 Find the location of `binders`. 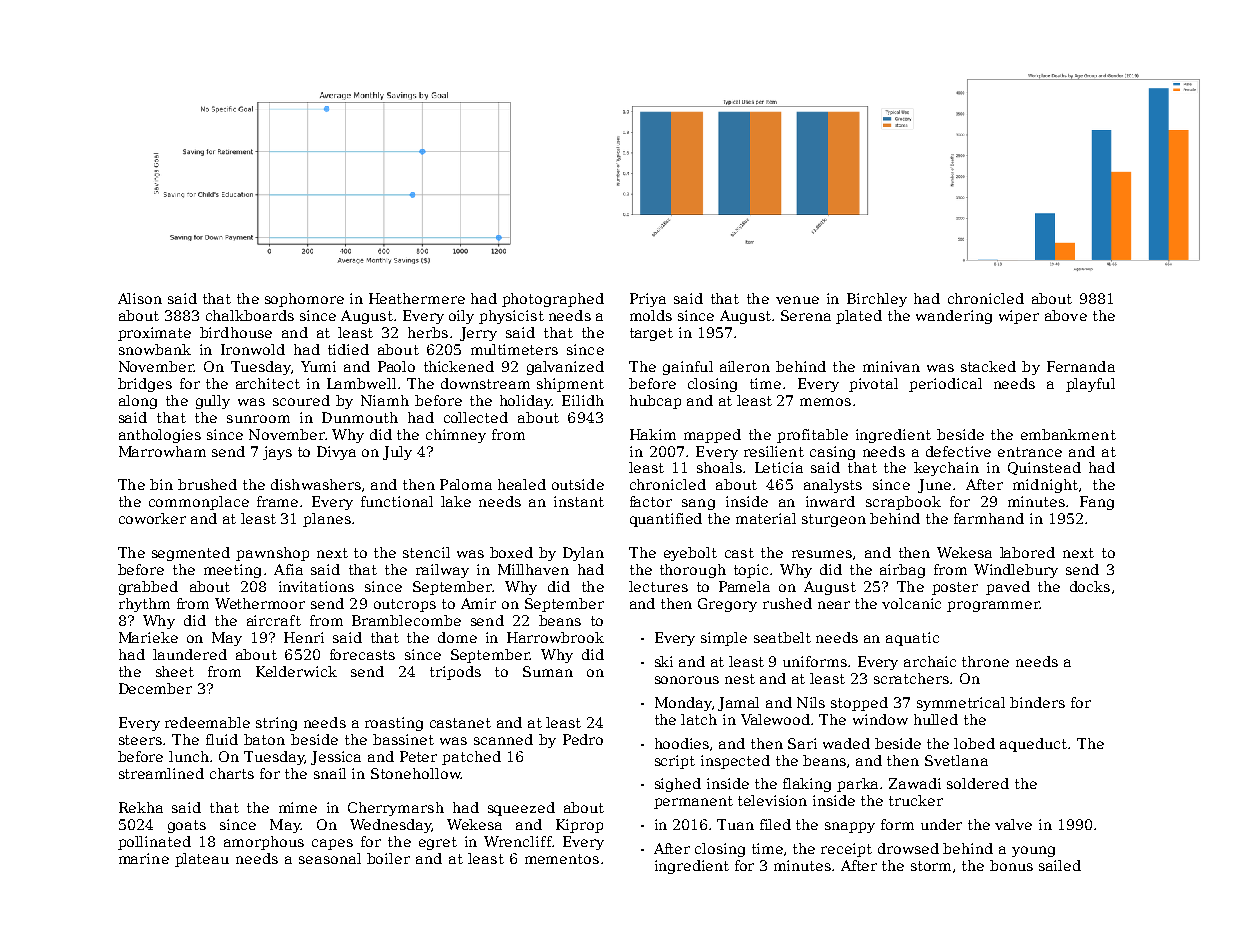

binders is located at coordinates (1037, 702).
